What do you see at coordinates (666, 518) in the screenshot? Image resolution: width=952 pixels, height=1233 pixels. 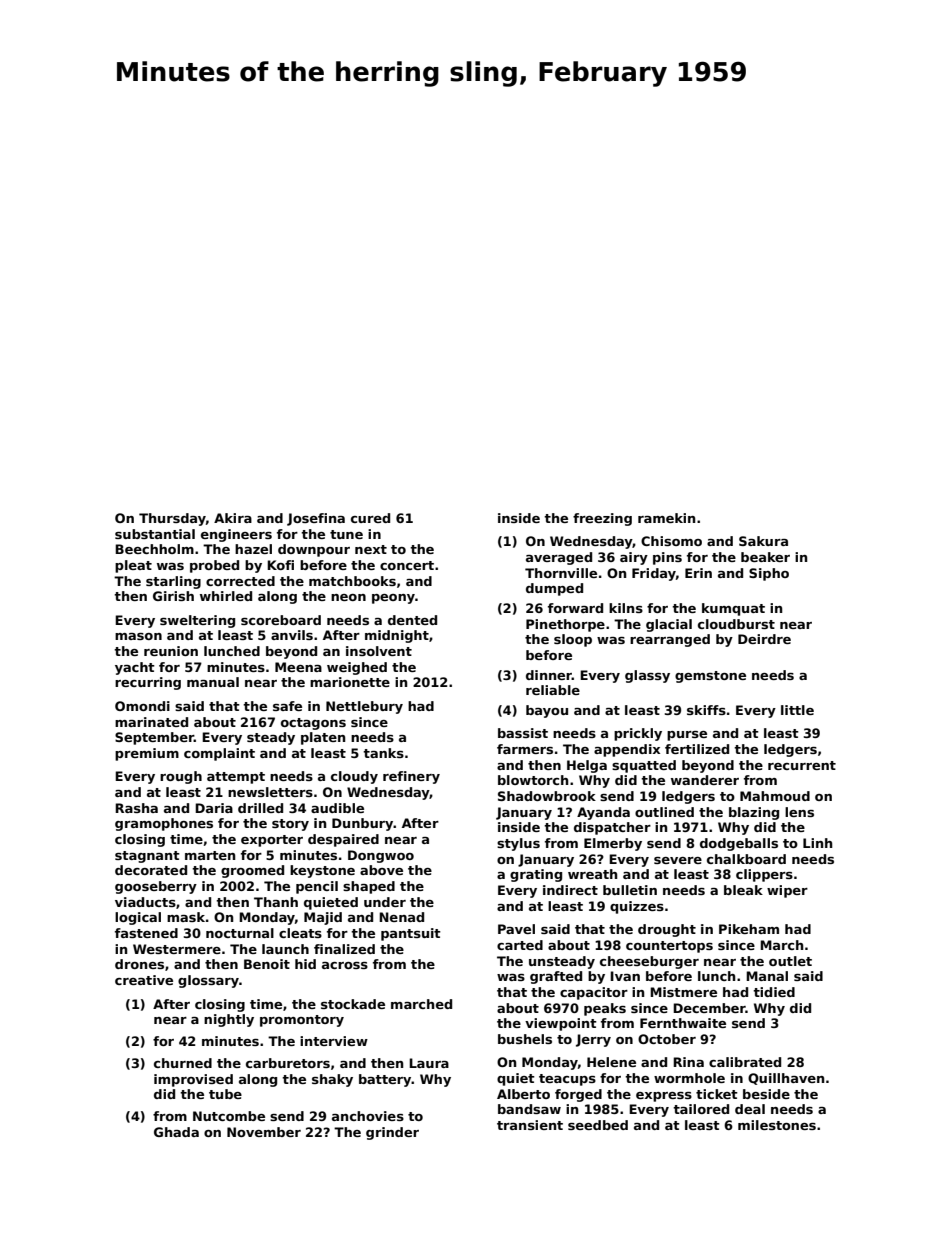 I see `ramekin` at bounding box center [666, 518].
